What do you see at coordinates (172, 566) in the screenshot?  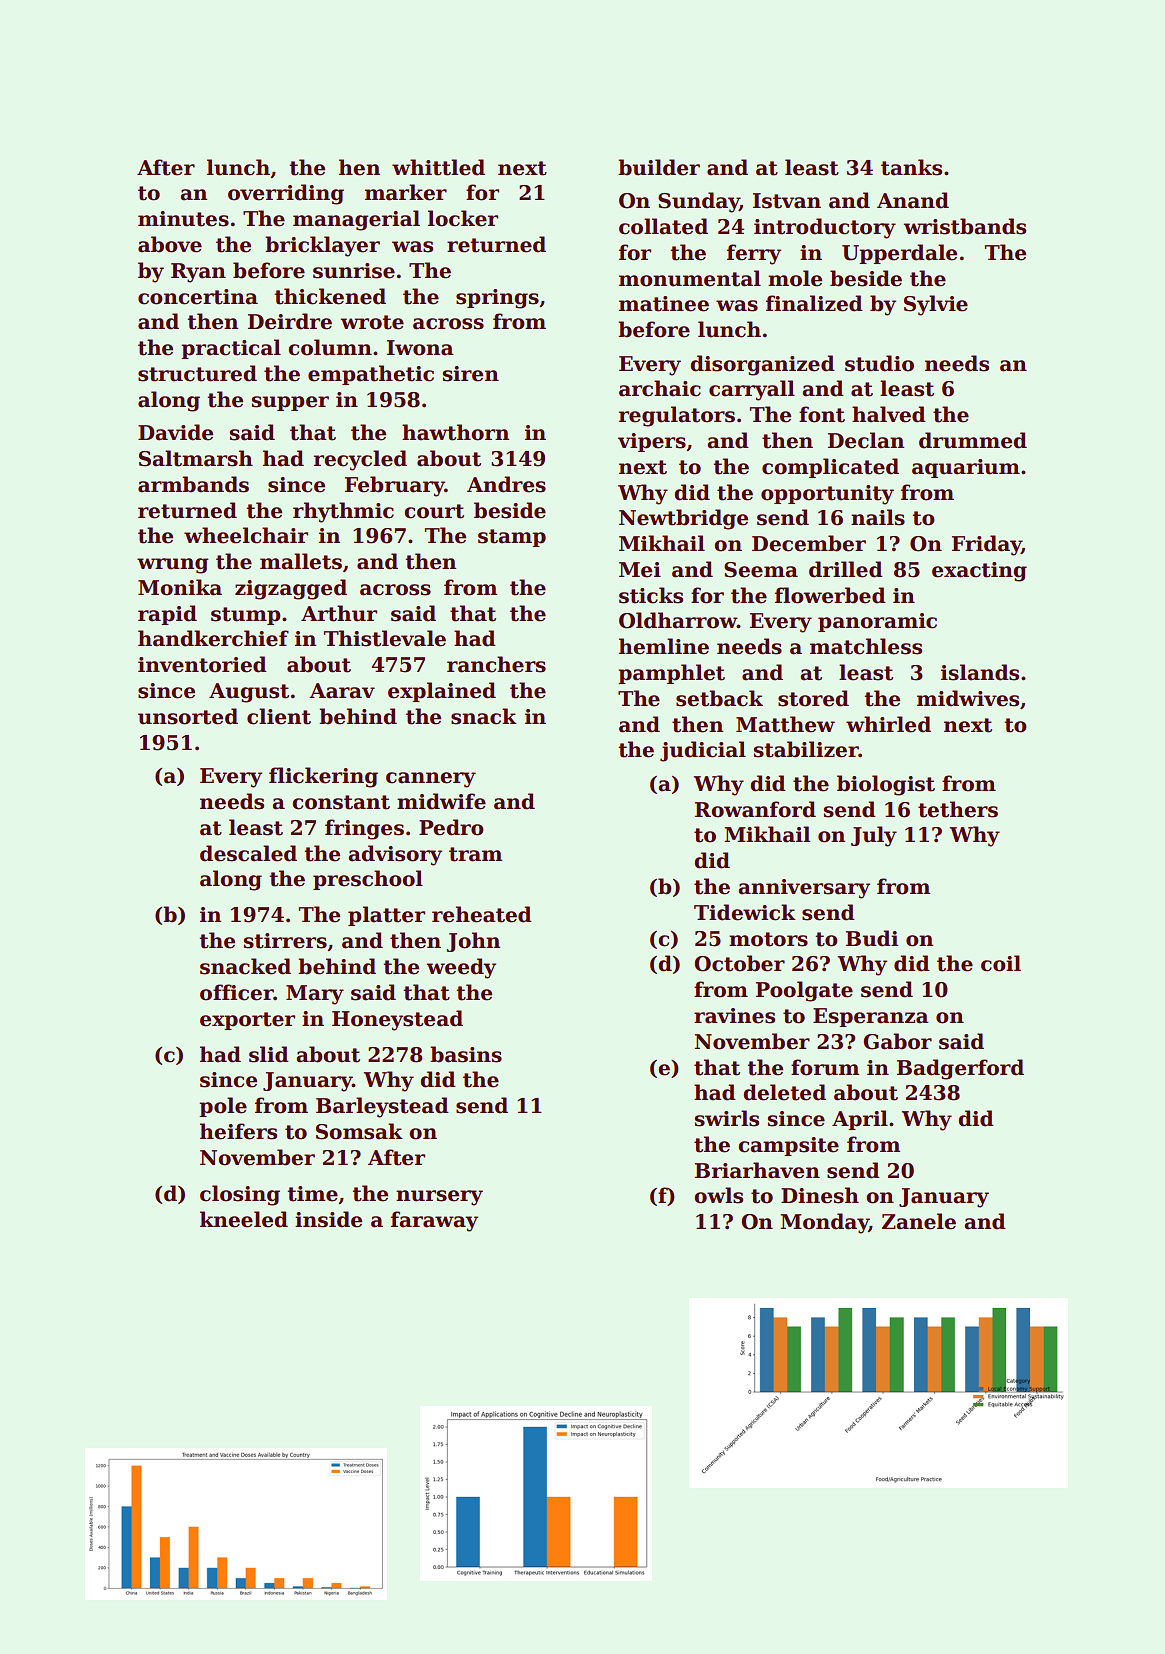 I see `wrung` at bounding box center [172, 566].
